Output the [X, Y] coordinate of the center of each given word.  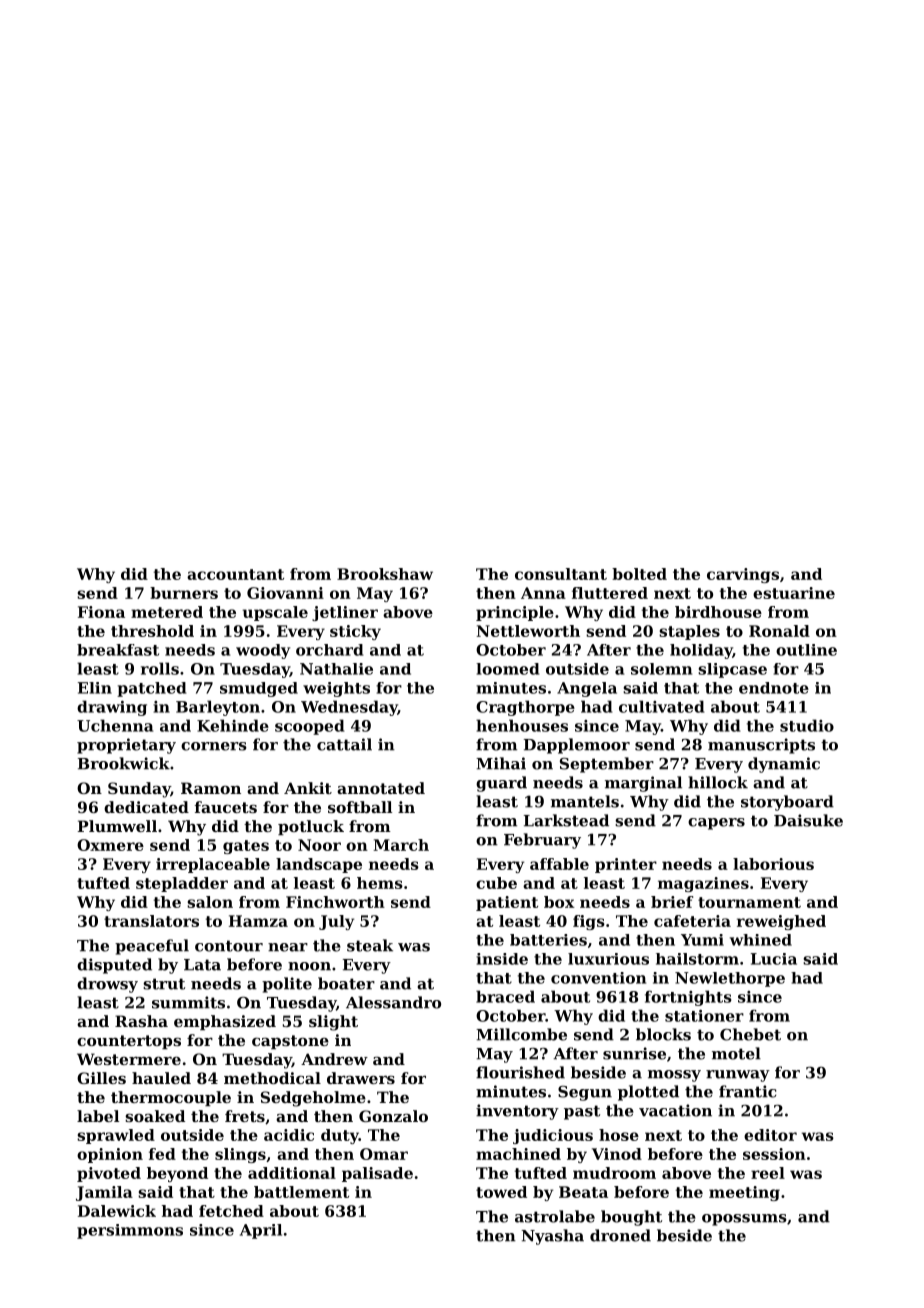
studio [807, 725]
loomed [507, 669]
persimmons [130, 1231]
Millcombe [521, 1034]
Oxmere [110, 845]
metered [167, 612]
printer [626, 865]
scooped [309, 727]
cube [496, 883]
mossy [674, 1076]
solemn [661, 669]
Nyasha [552, 1237]
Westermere [129, 1059]
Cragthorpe [525, 708]
